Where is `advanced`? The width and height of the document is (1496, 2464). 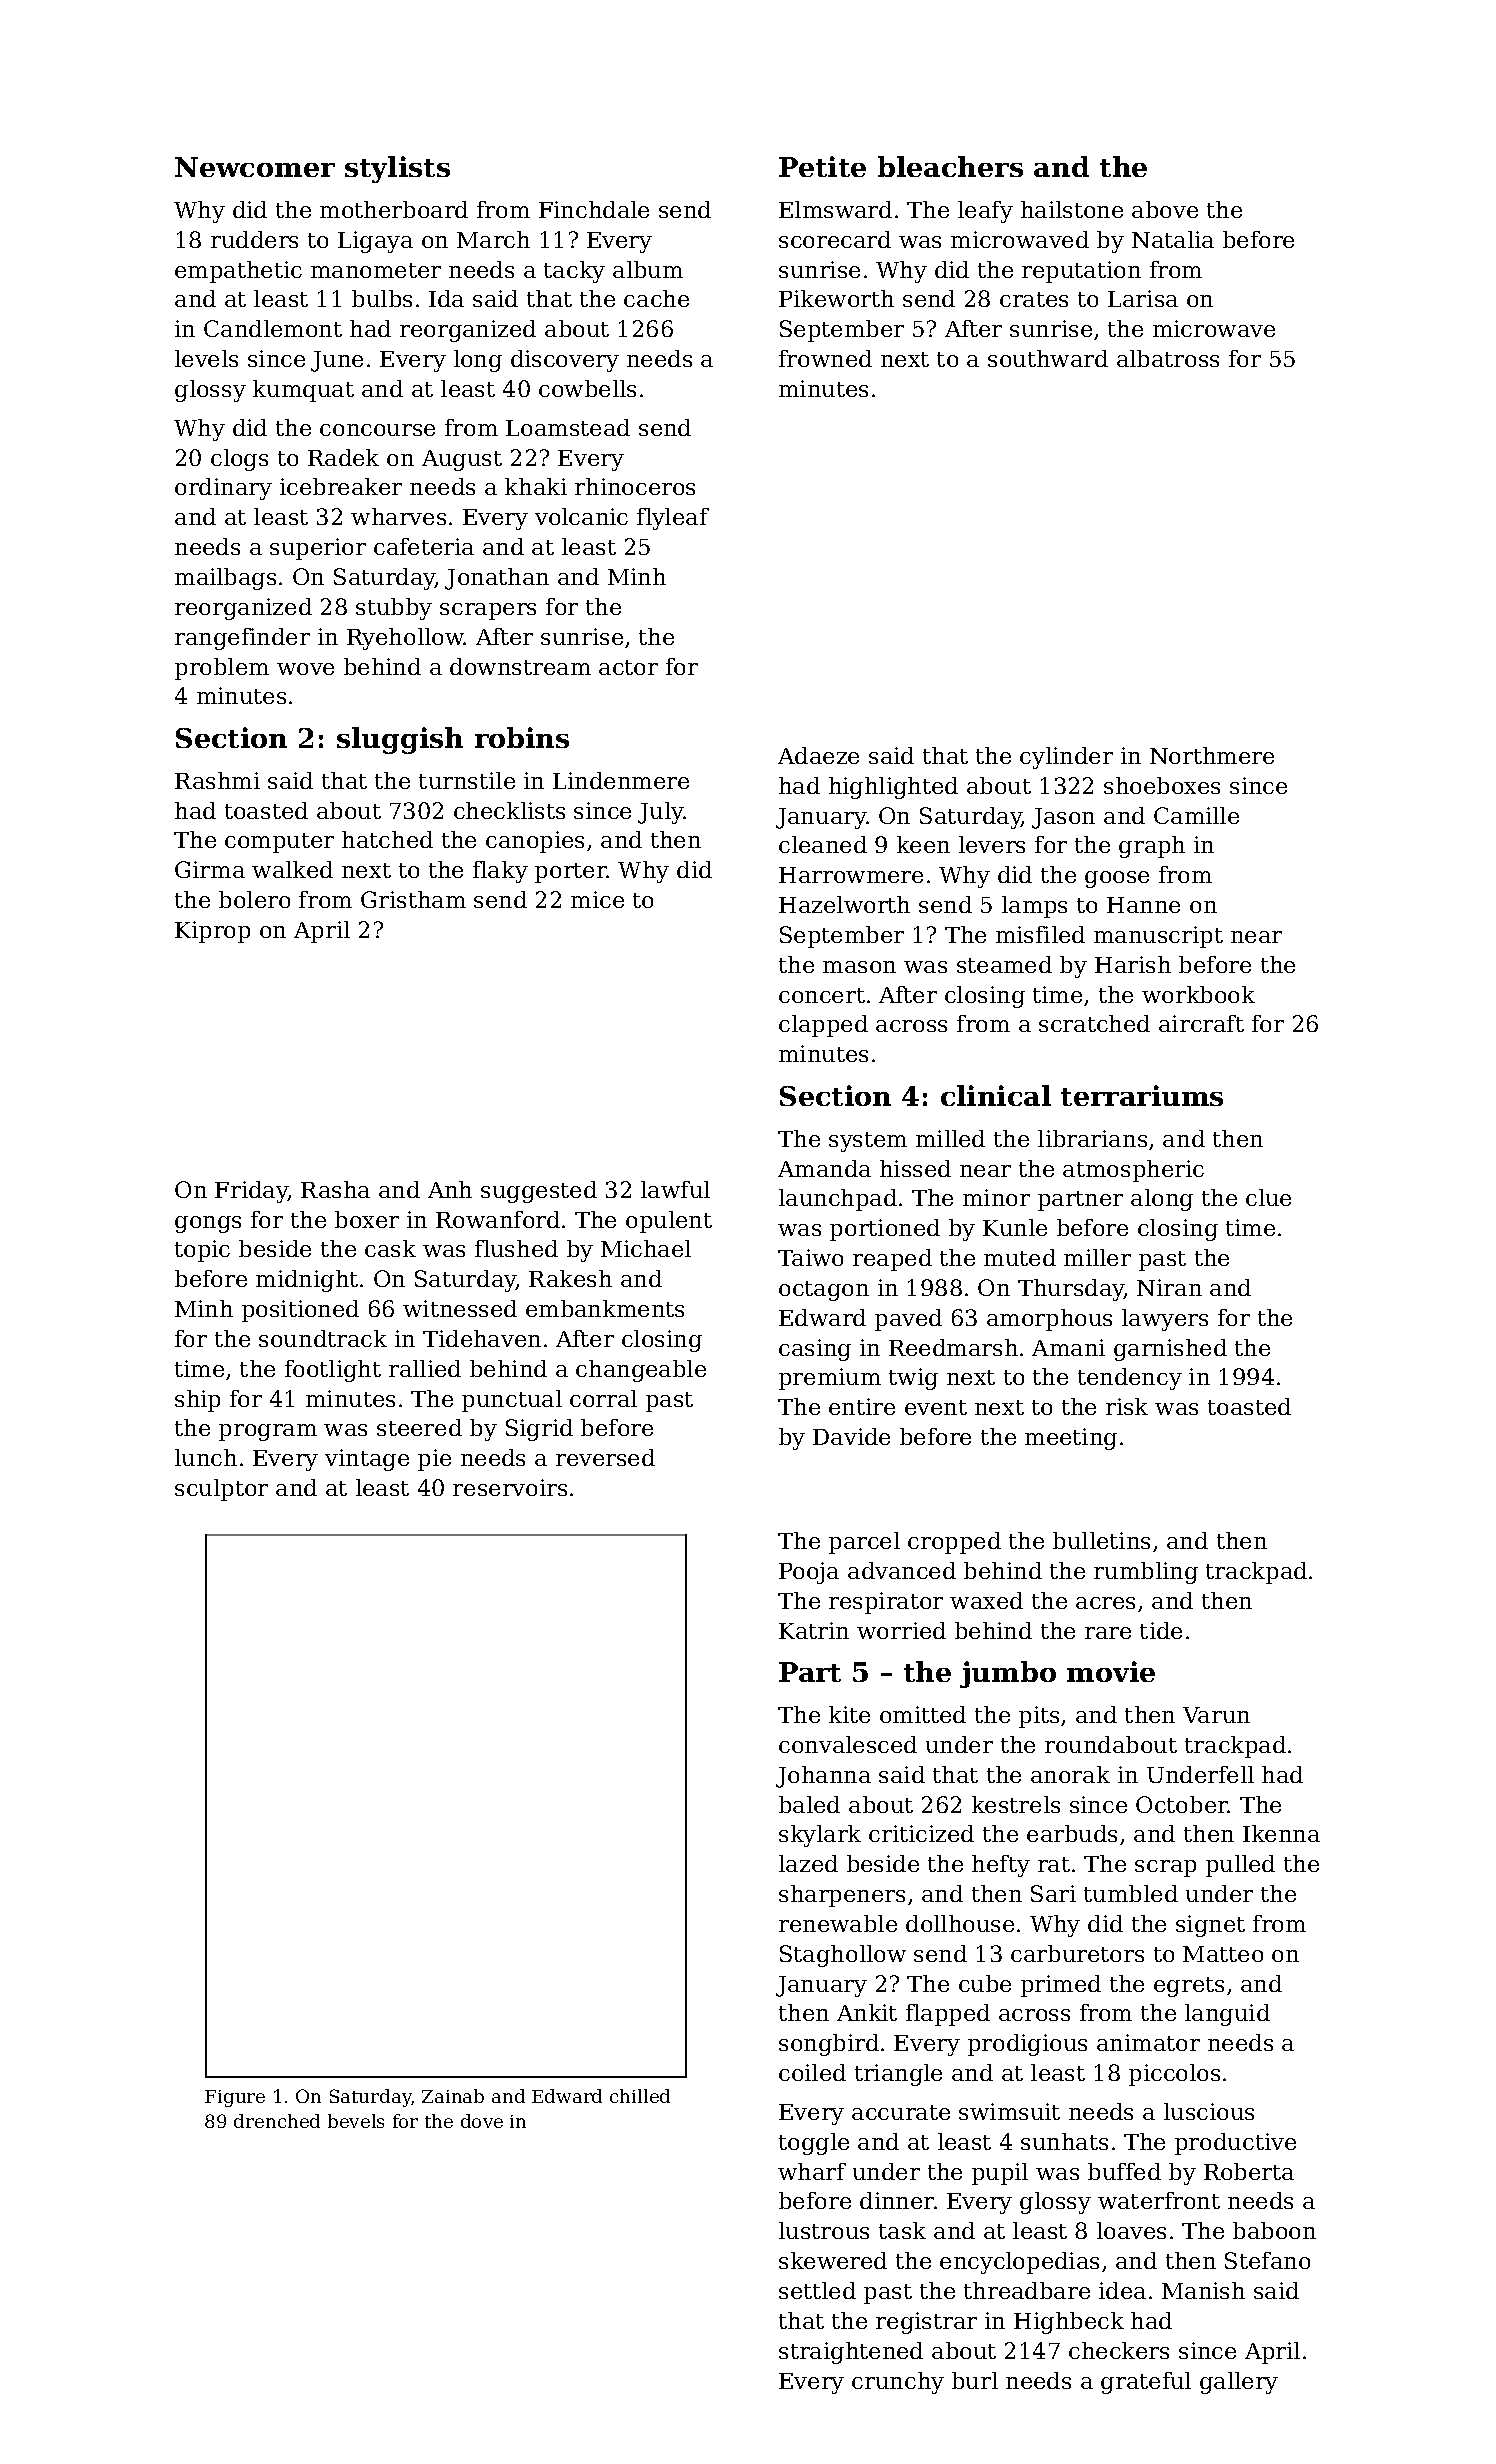 advanced is located at coordinates (902, 1570).
